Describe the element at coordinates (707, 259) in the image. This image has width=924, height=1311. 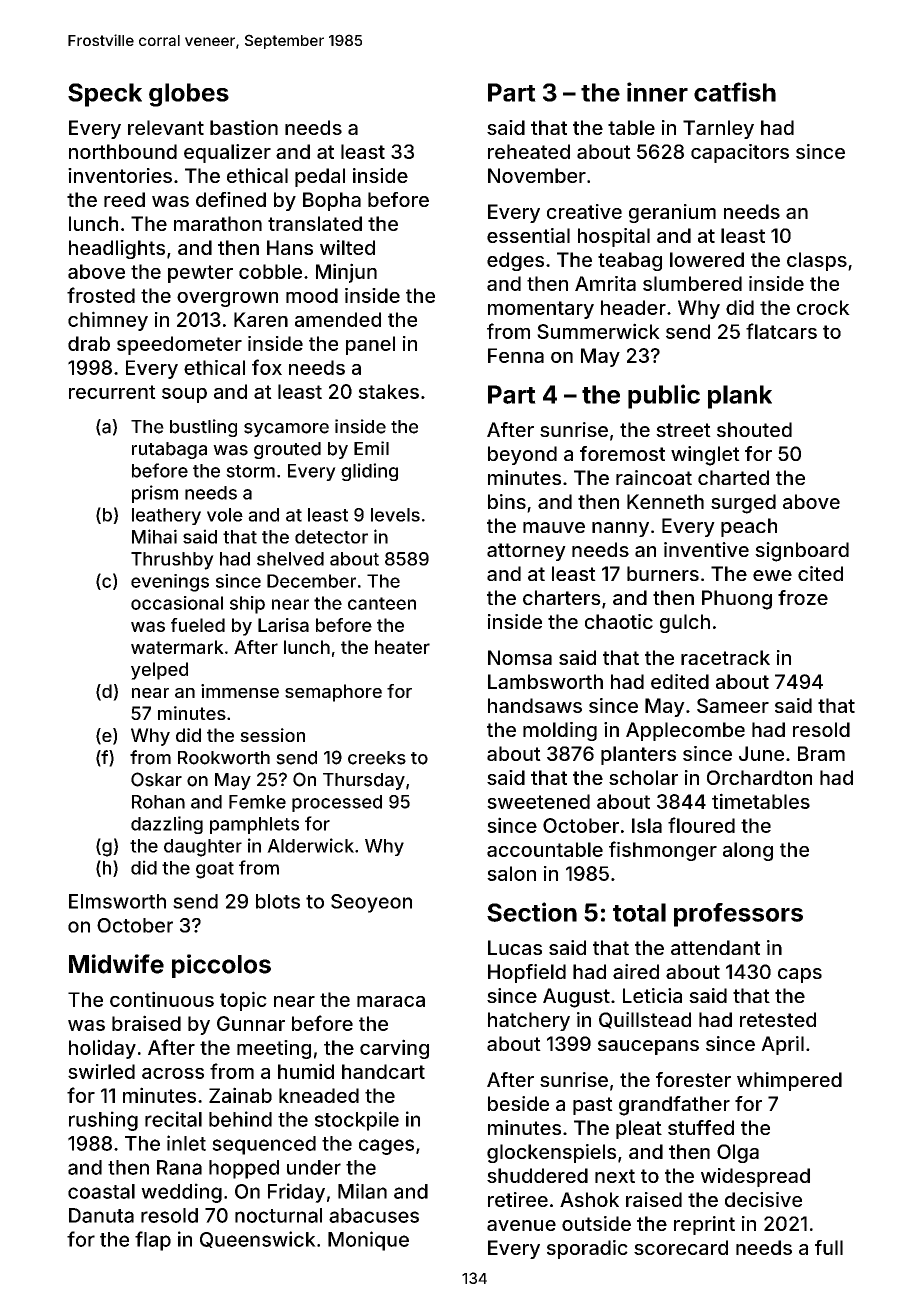
I see `lowered` at that location.
